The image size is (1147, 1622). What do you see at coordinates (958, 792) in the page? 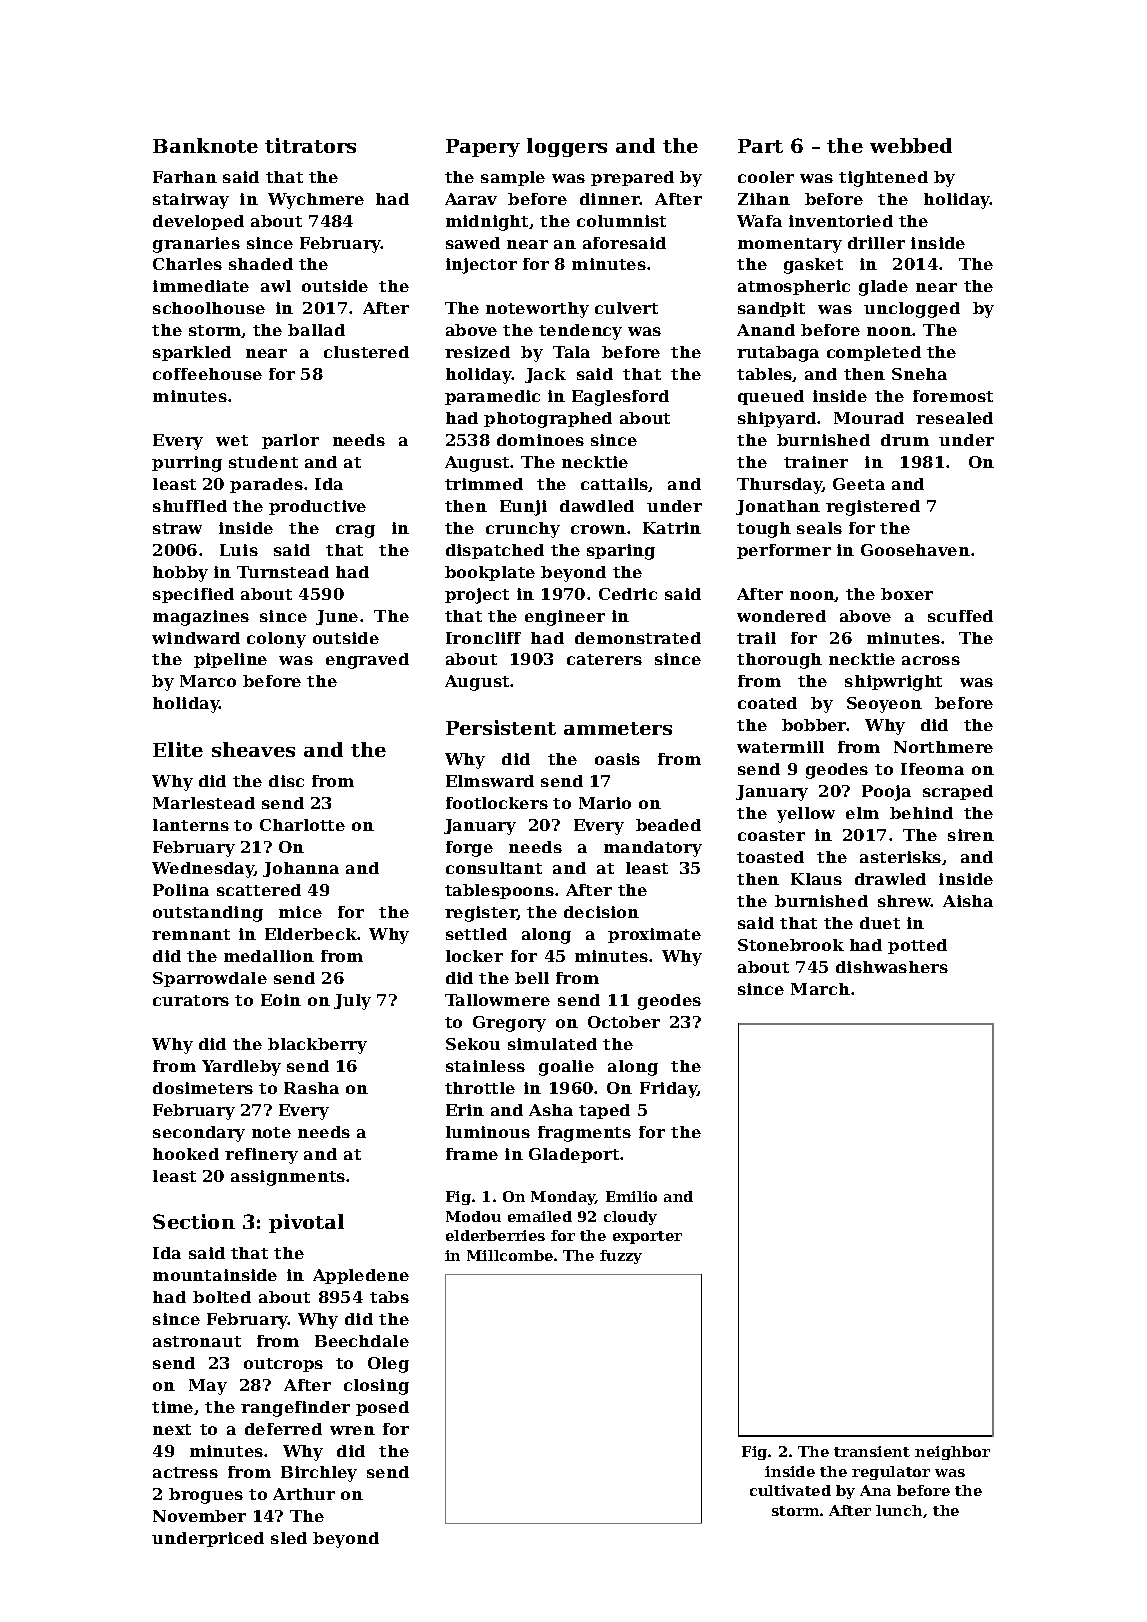
I see `scraped` at bounding box center [958, 792].
